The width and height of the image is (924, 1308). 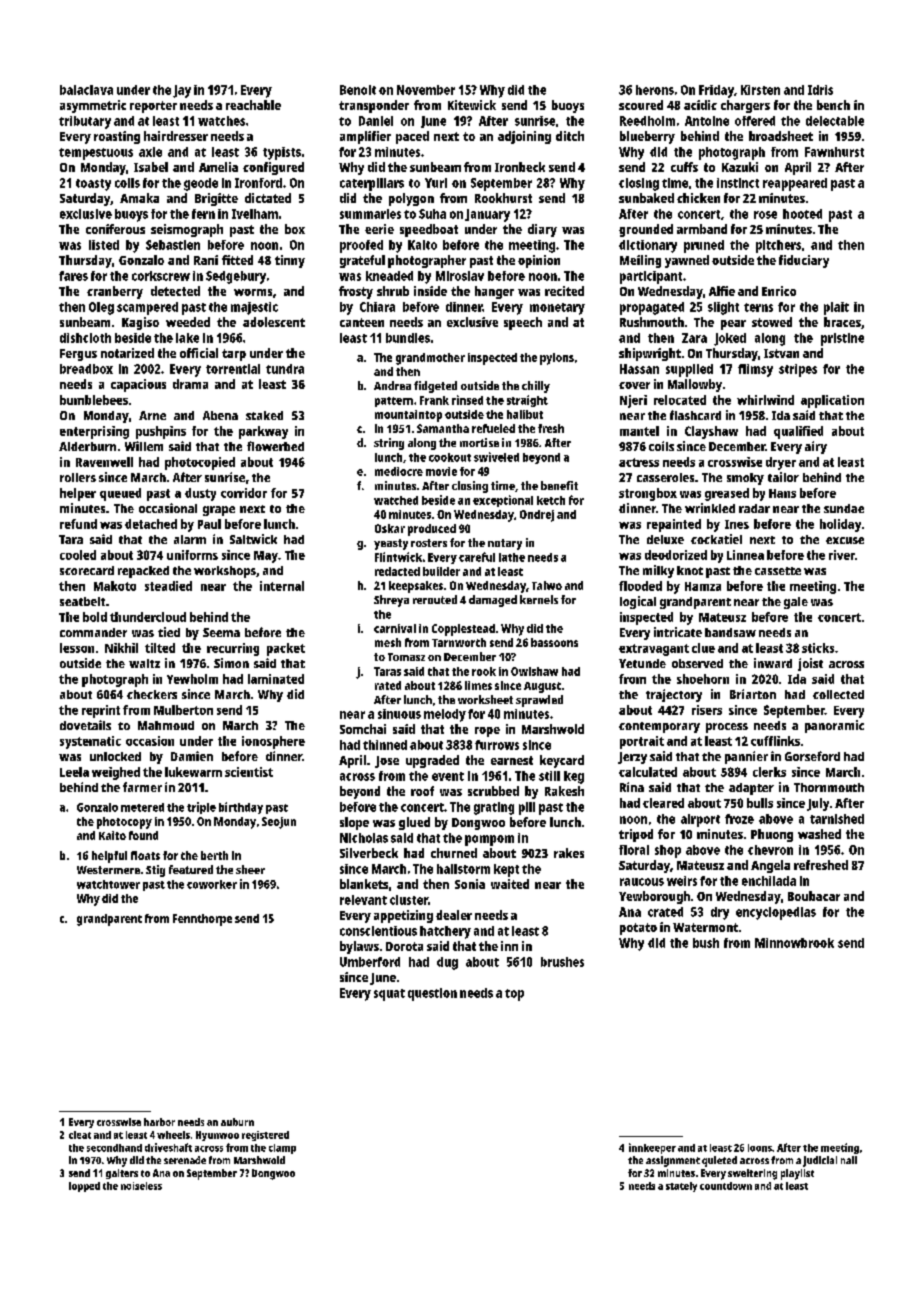 I want to click on Clayshaw, so click(x=711, y=432).
